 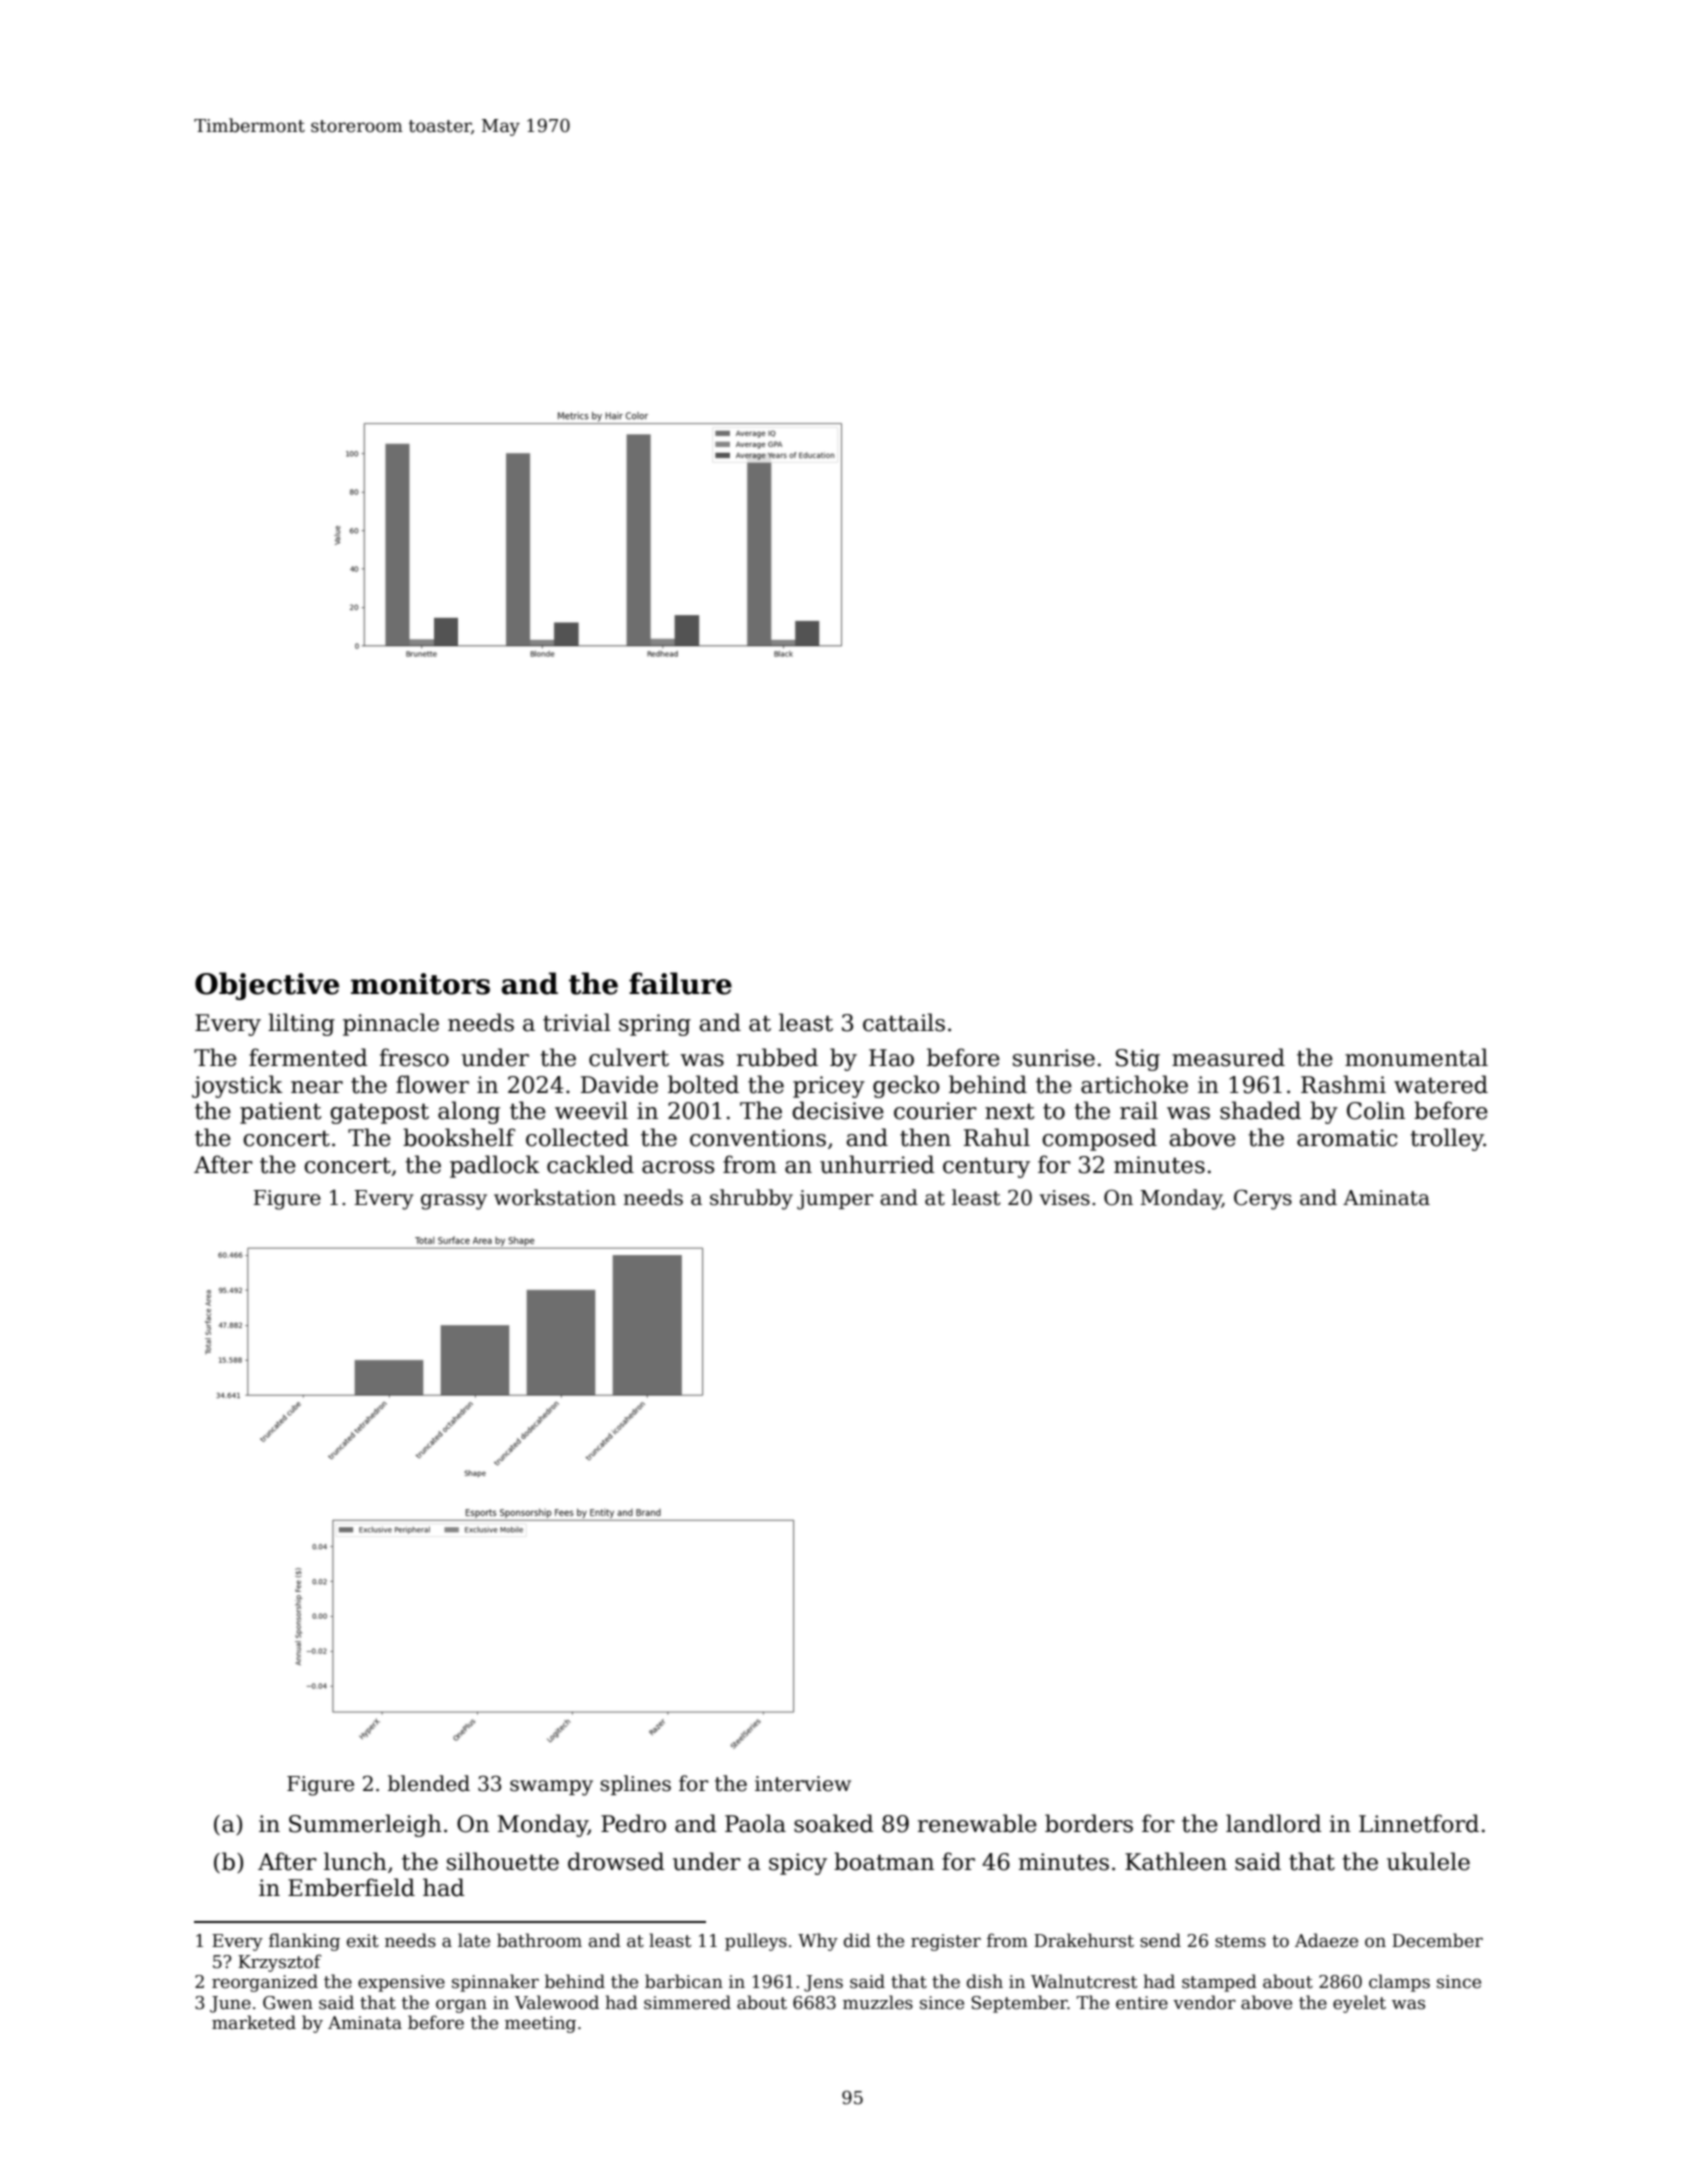 I want to click on grassy, so click(x=454, y=1202).
